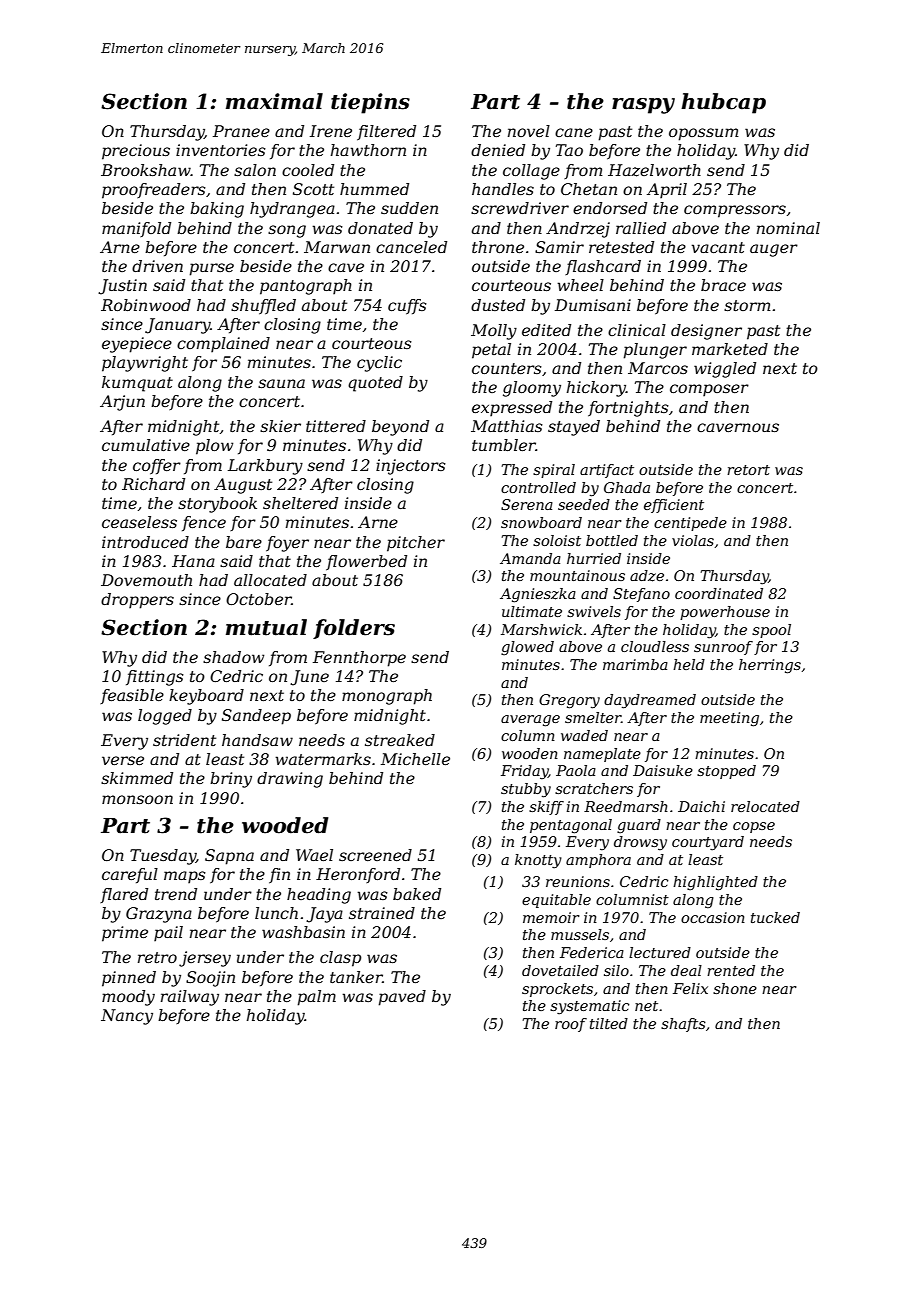 The width and height of the image is (924, 1308). I want to click on introduced, so click(145, 542).
